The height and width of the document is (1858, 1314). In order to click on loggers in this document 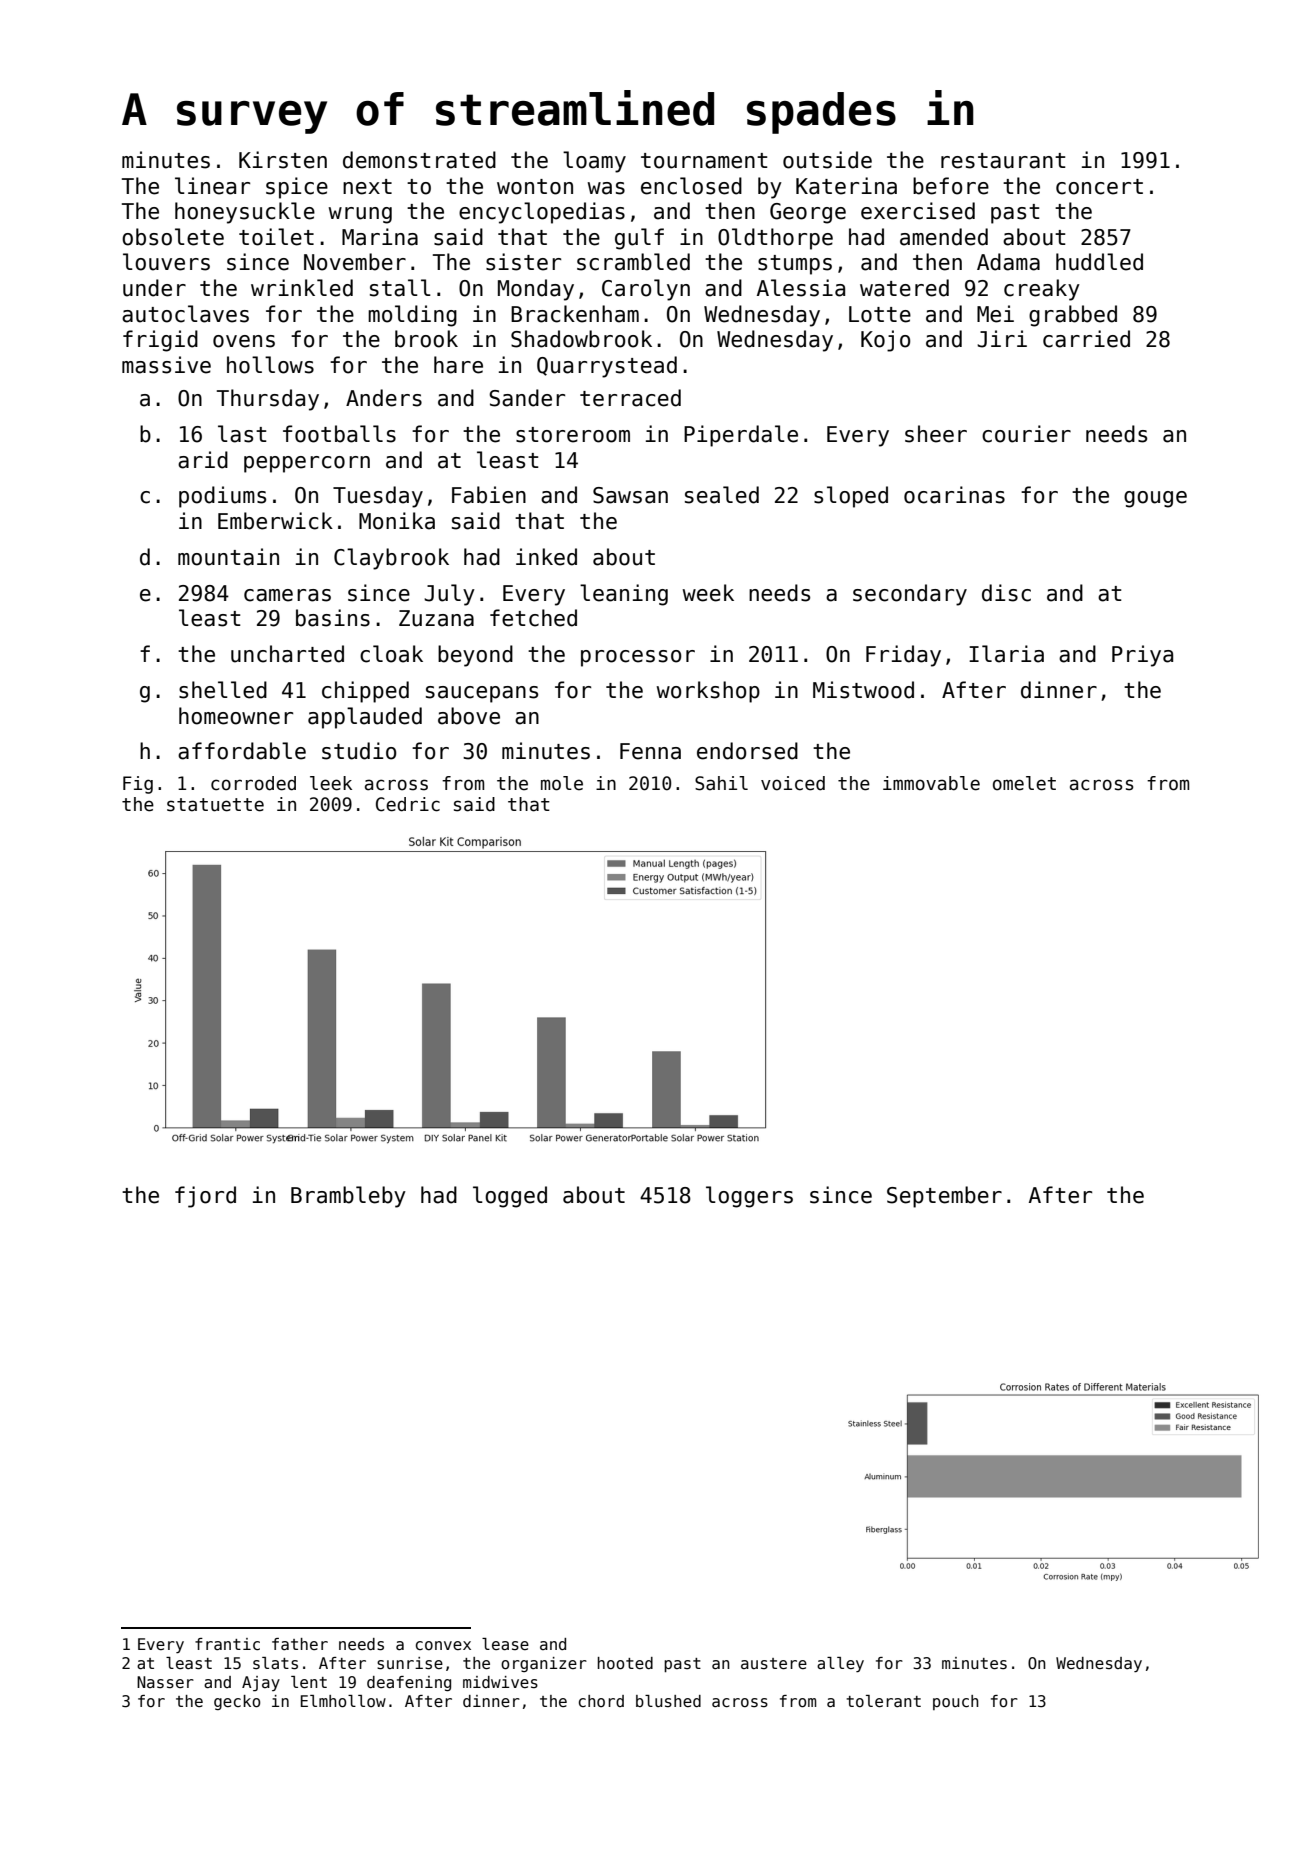, I will do `click(749, 1197)`.
